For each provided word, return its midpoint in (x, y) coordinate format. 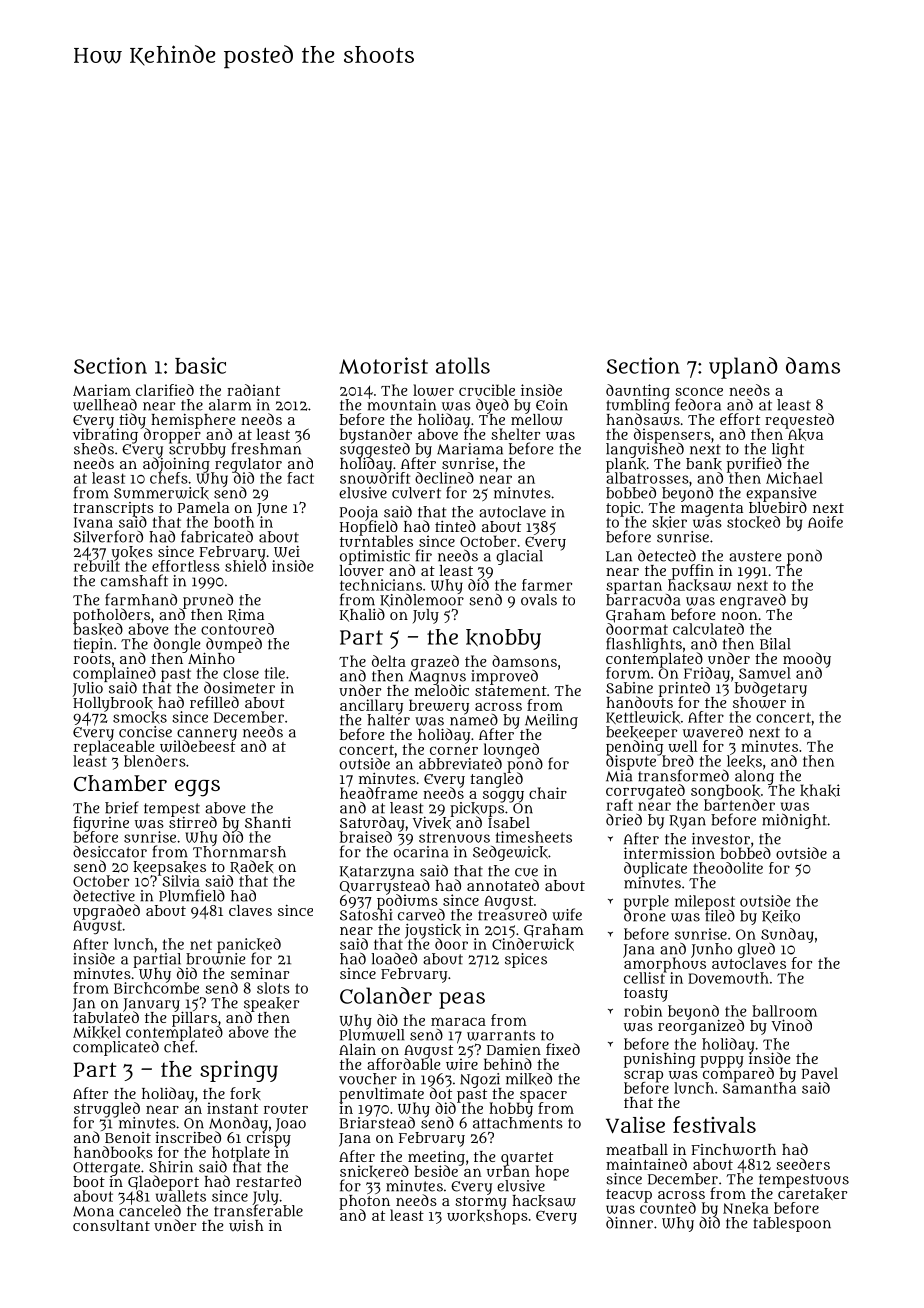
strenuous (454, 837)
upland (743, 368)
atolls (463, 365)
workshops (487, 1217)
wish (246, 1226)
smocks (140, 717)
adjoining (176, 465)
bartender (739, 805)
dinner (629, 1223)
